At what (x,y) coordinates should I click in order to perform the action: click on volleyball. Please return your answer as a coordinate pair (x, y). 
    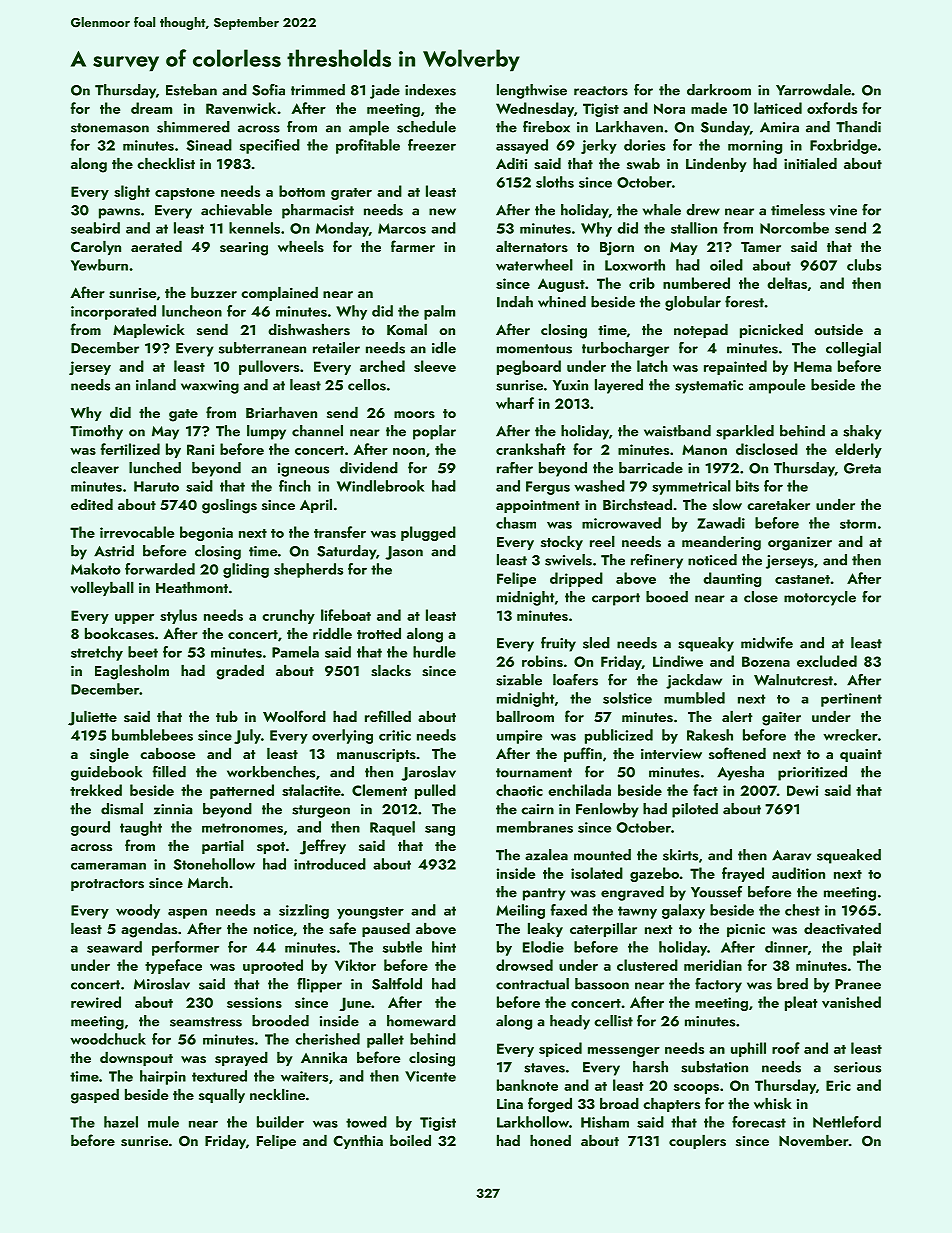
    Looking at the image, I should click on (102, 589).
